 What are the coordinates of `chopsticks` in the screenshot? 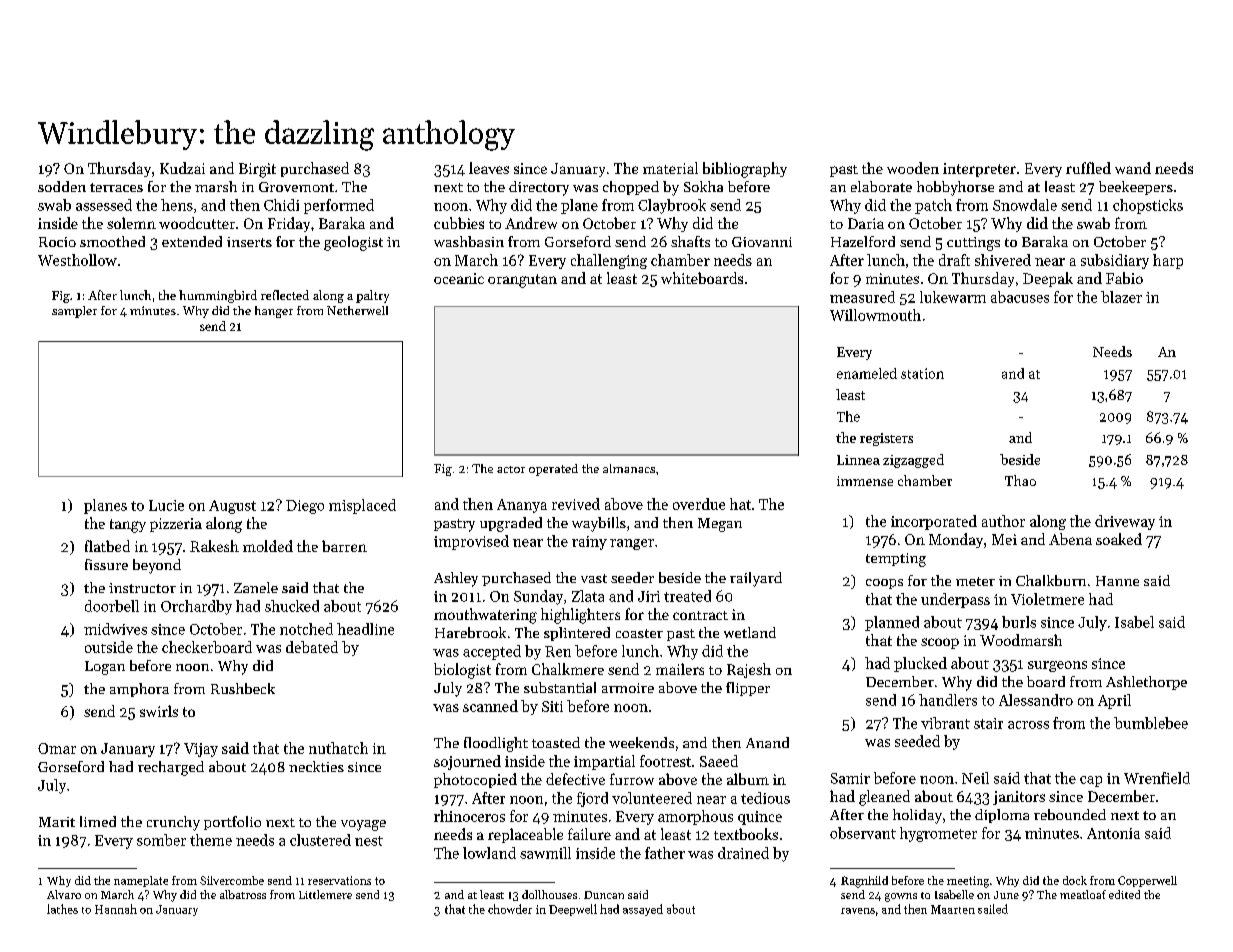 It's located at (1148, 206).
